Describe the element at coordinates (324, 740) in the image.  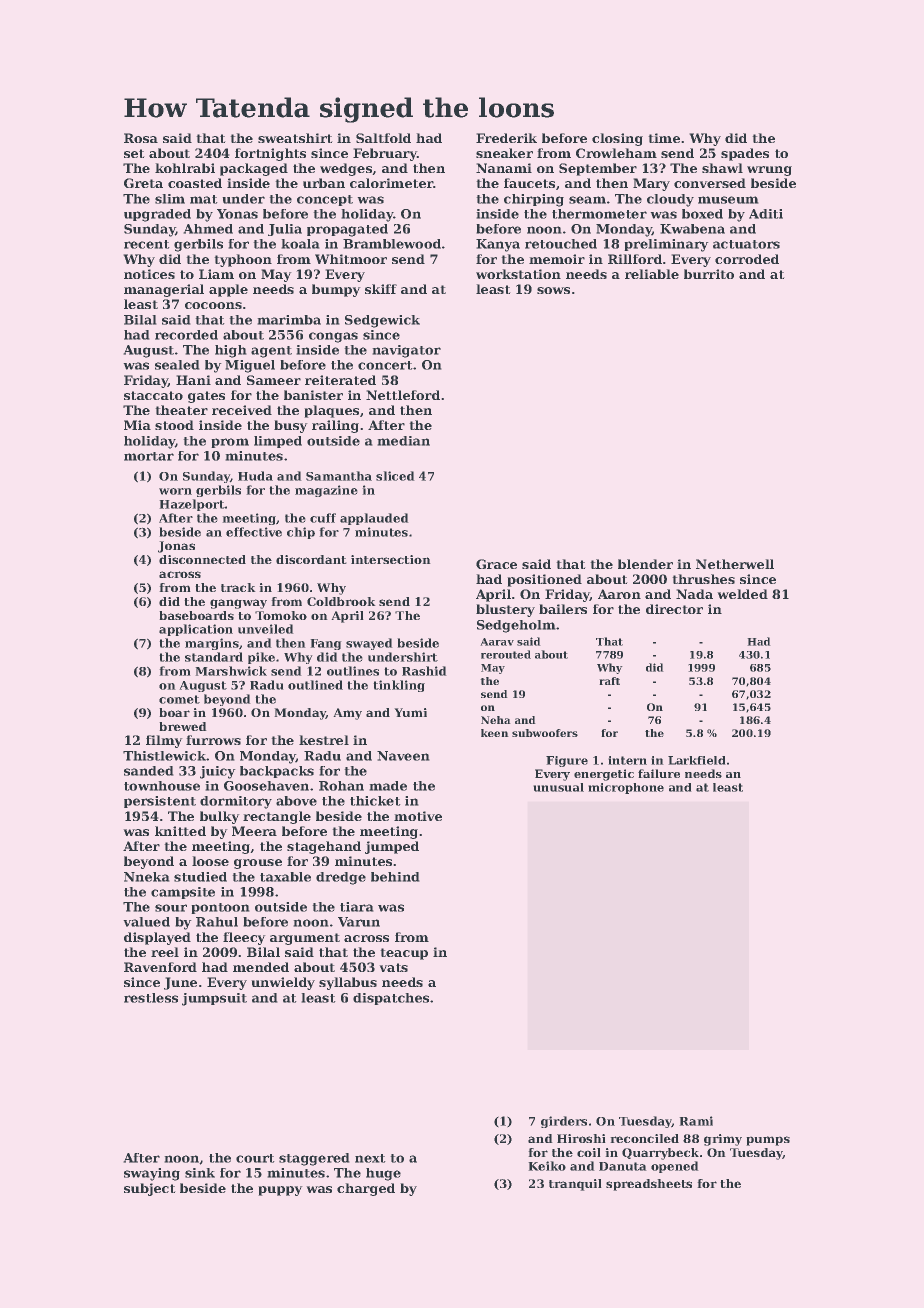
I see `kestrel` at that location.
